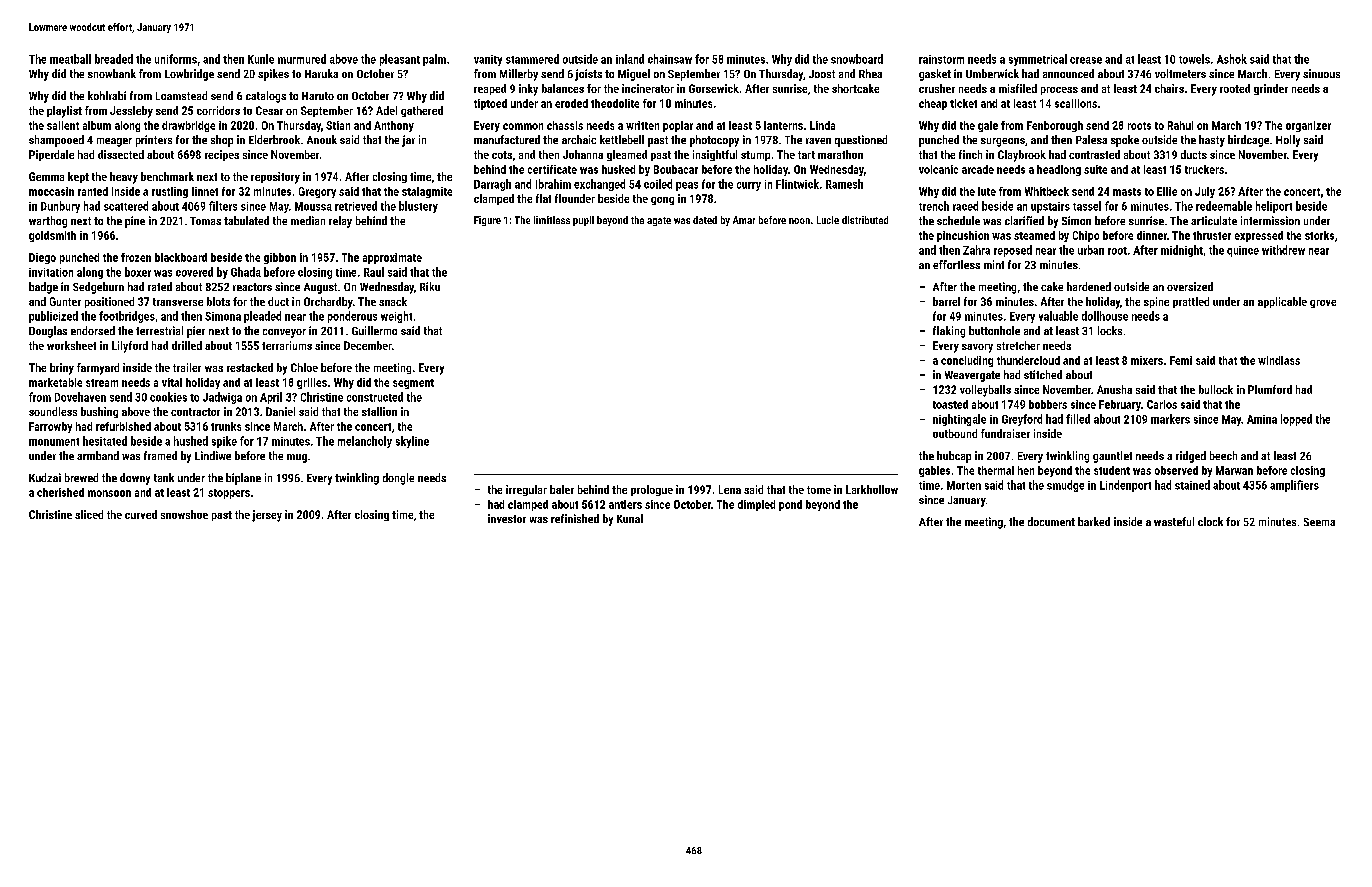 The width and height of the page is (1372, 887). Describe the element at coordinates (630, 59) in the page. I see `inland` at that location.
